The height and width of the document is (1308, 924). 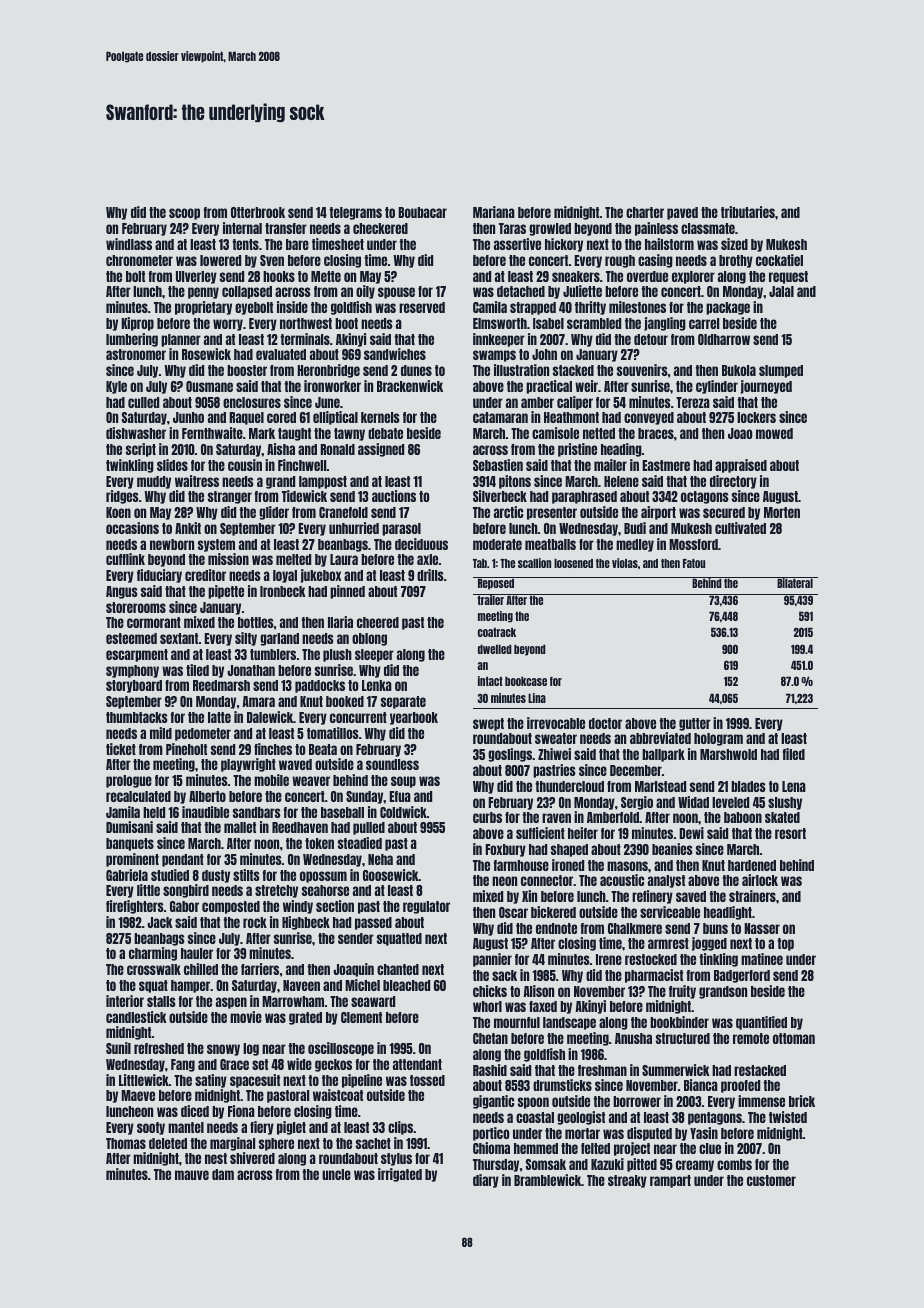 What do you see at coordinates (635, 928) in the document?
I see `Chalkmere` at bounding box center [635, 928].
